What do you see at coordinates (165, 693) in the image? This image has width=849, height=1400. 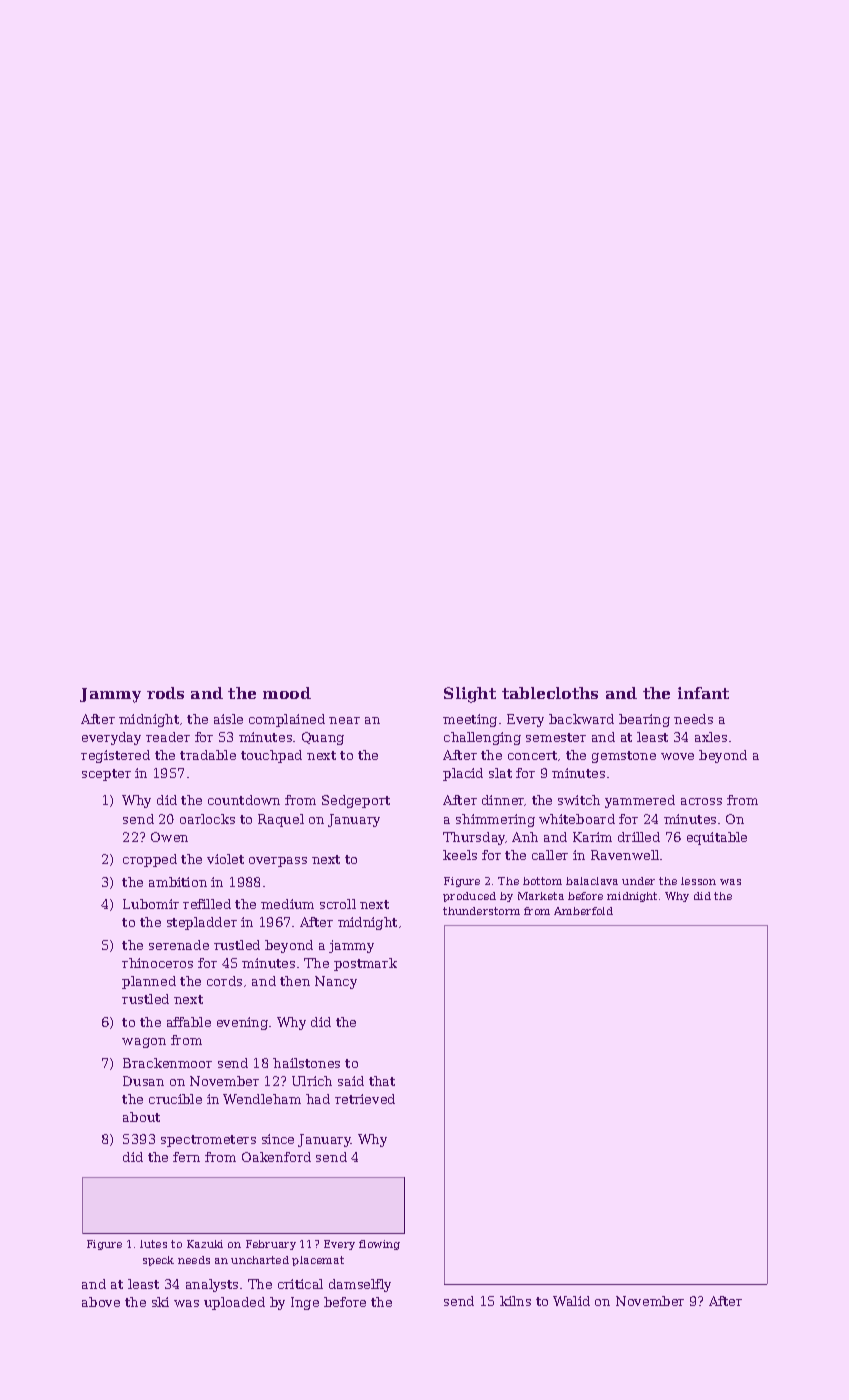 I see `rods` at bounding box center [165, 693].
